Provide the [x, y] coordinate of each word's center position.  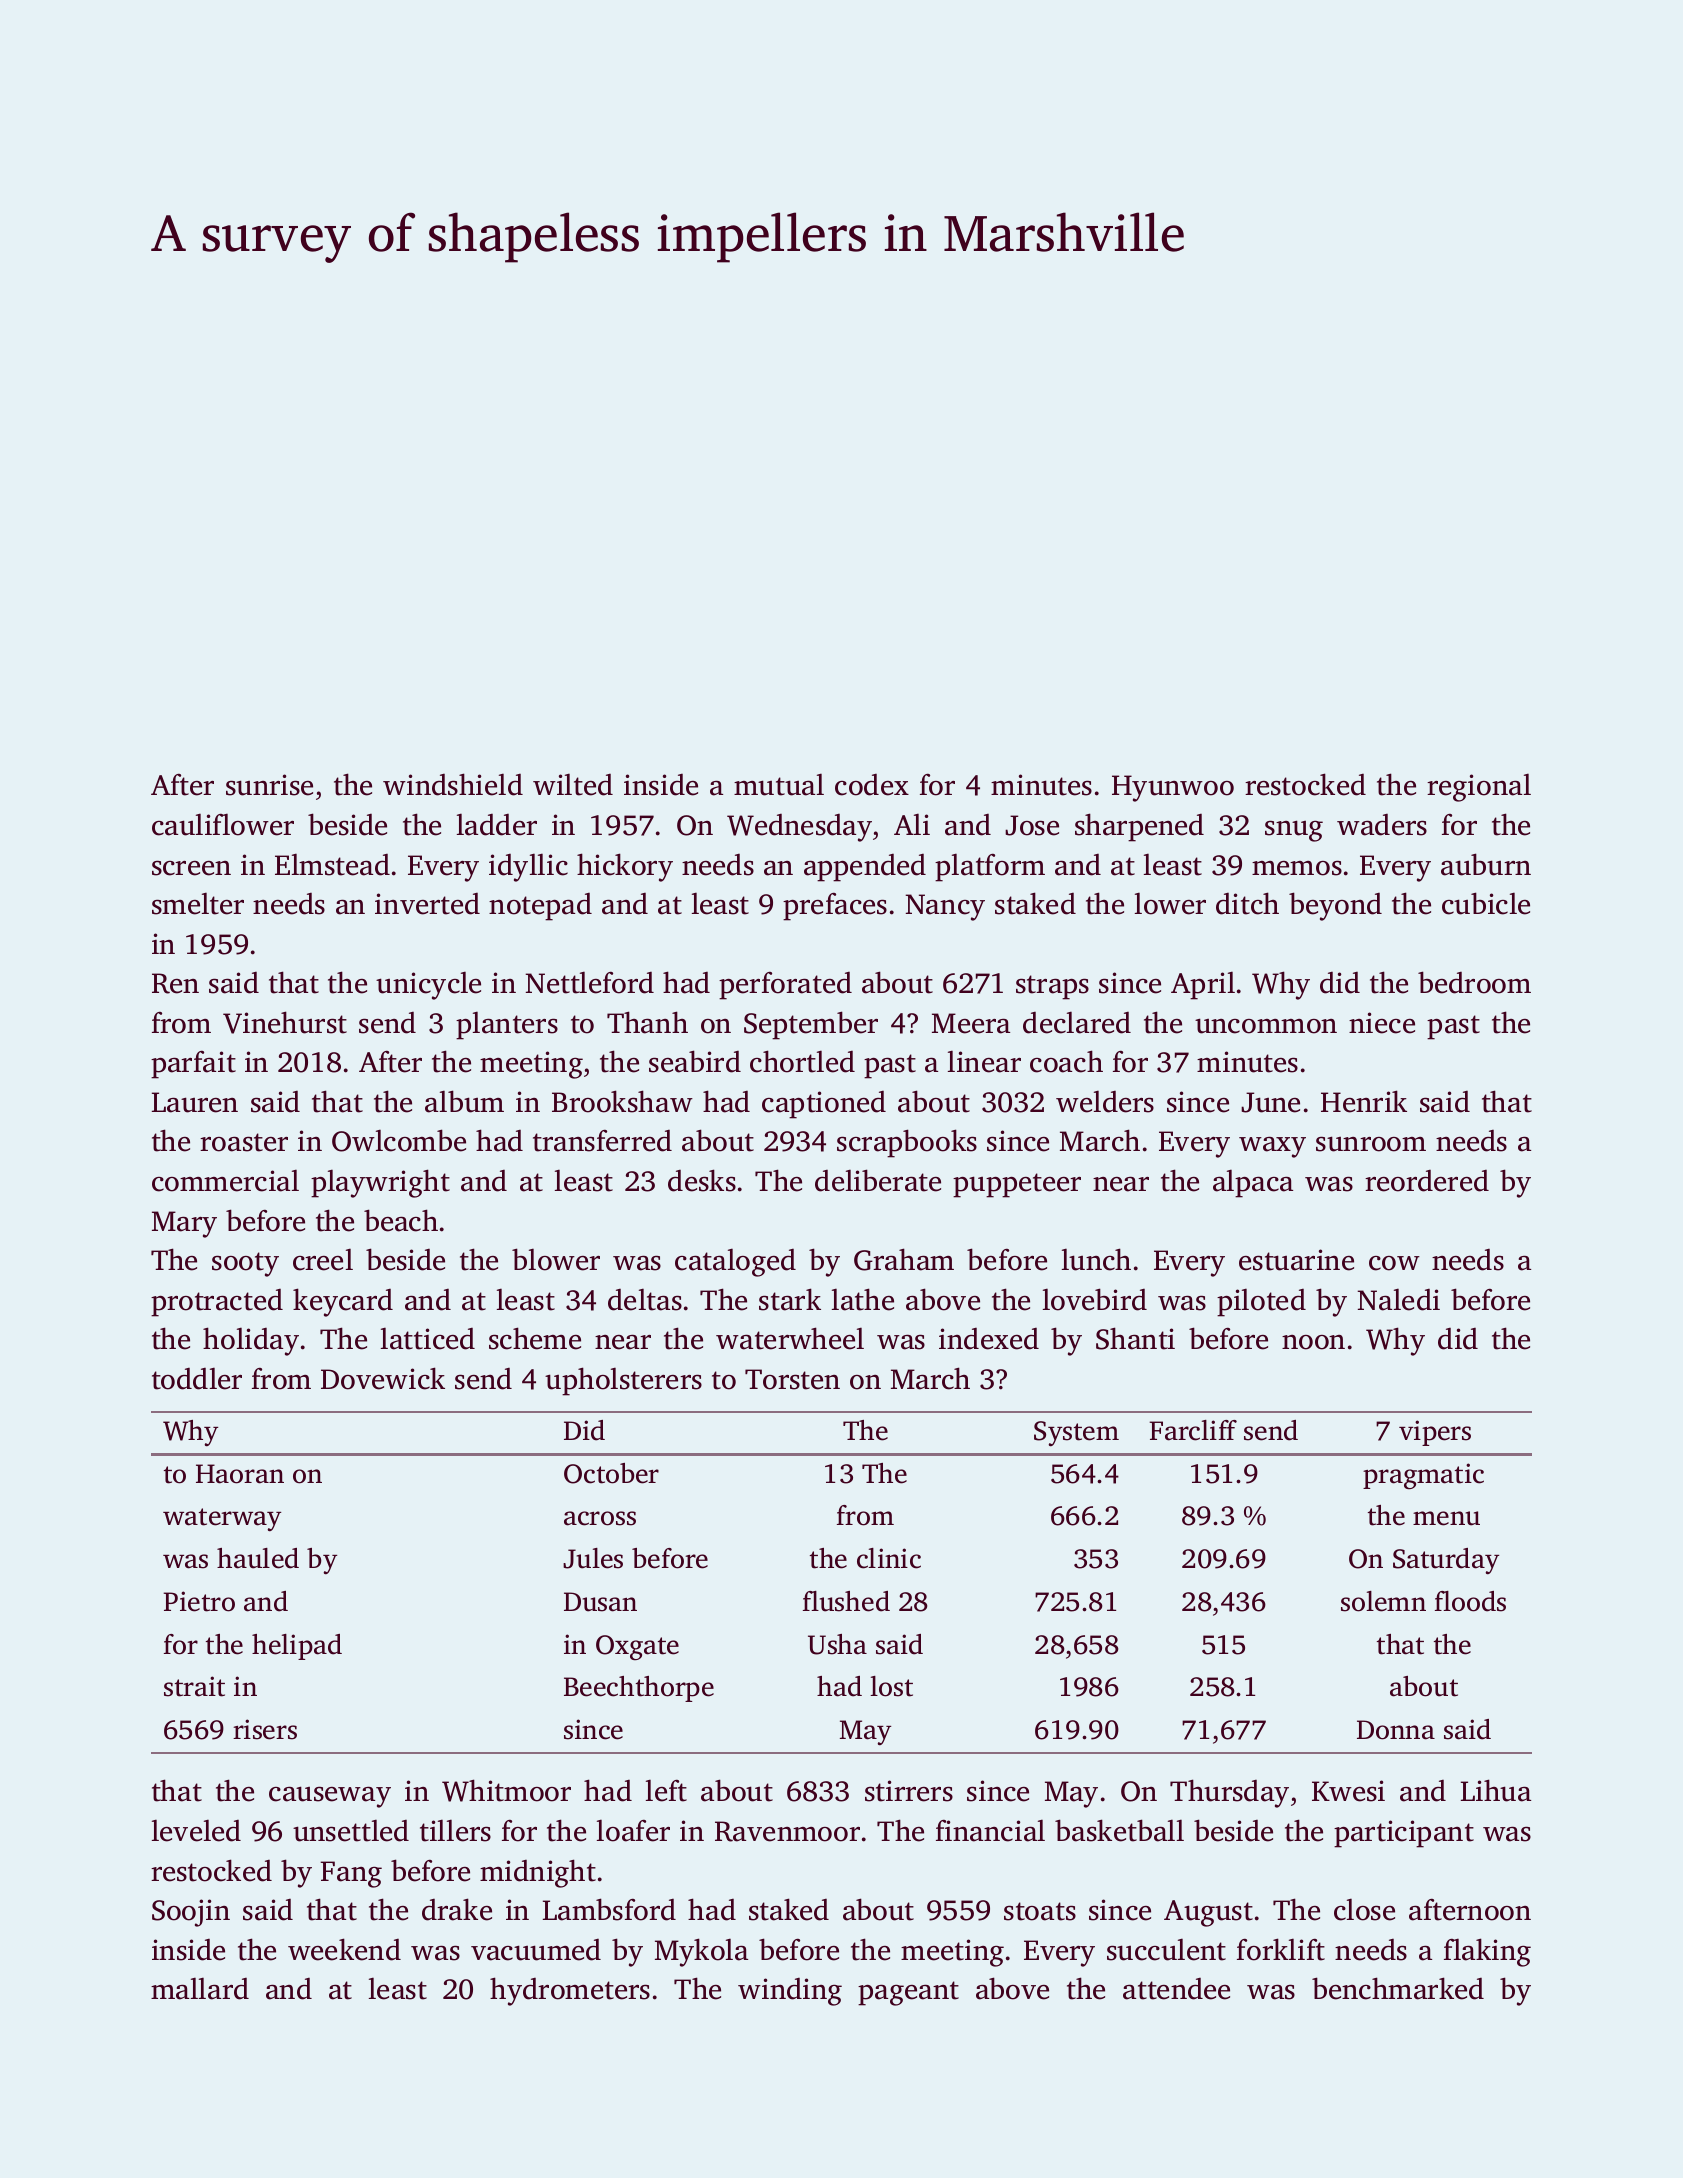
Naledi [1398, 1299]
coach [1066, 1061]
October [611, 1473]
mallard [200, 1988]
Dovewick [383, 1378]
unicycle [428, 985]
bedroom [1474, 982]
